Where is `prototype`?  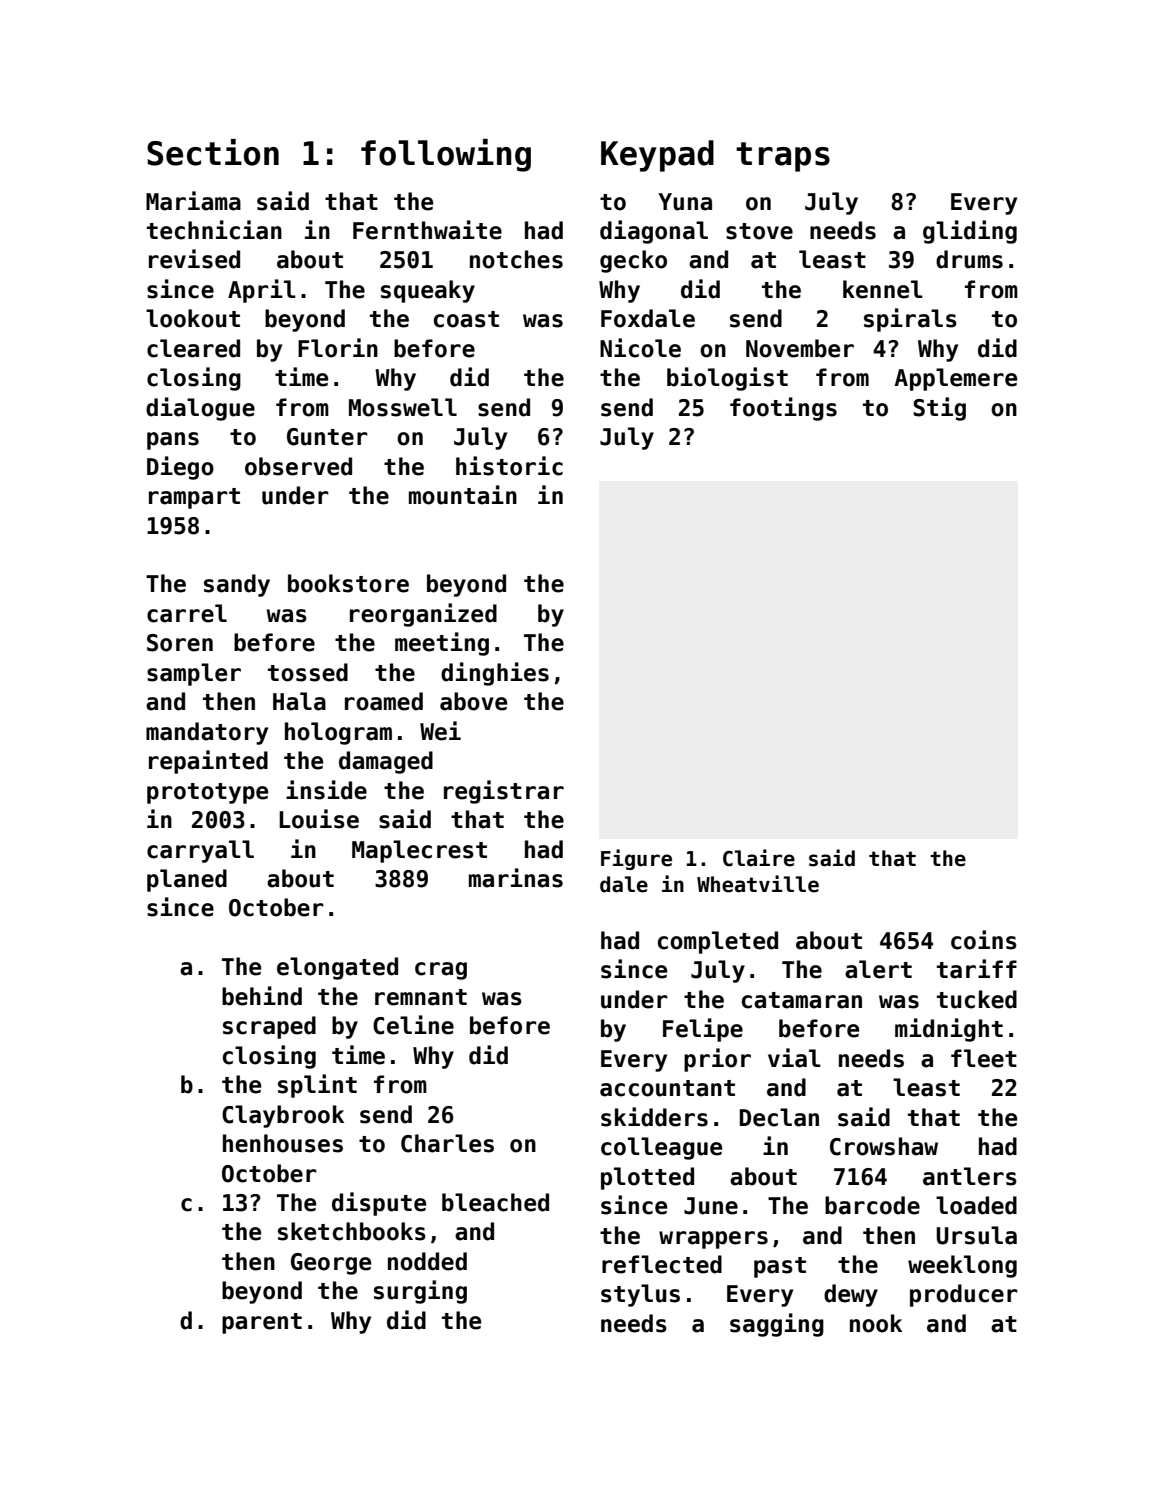 prototype is located at coordinates (207, 793).
